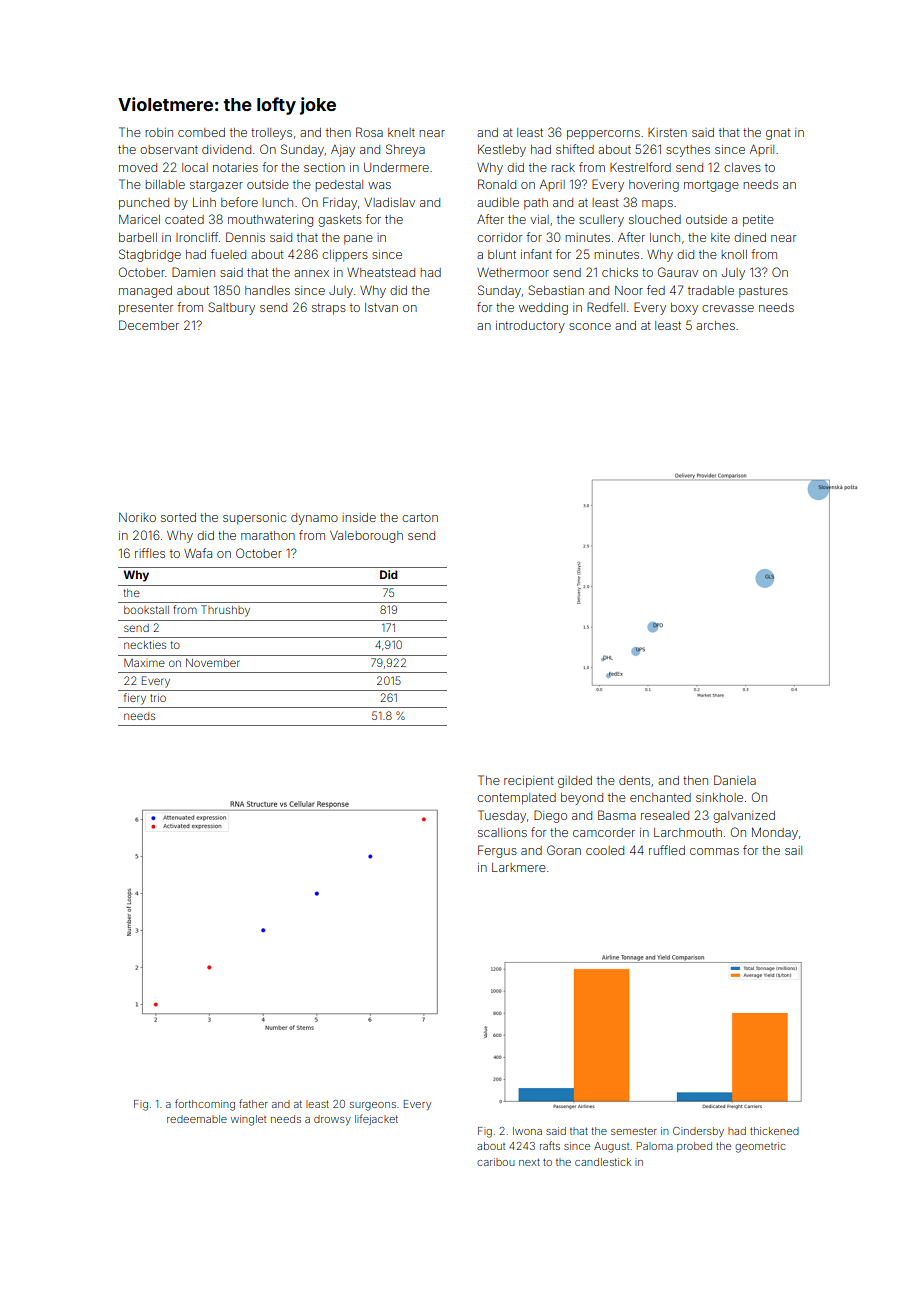 This screenshot has height=1308, width=924. Describe the element at coordinates (231, 308) in the screenshot. I see `Saltbury` at that location.
